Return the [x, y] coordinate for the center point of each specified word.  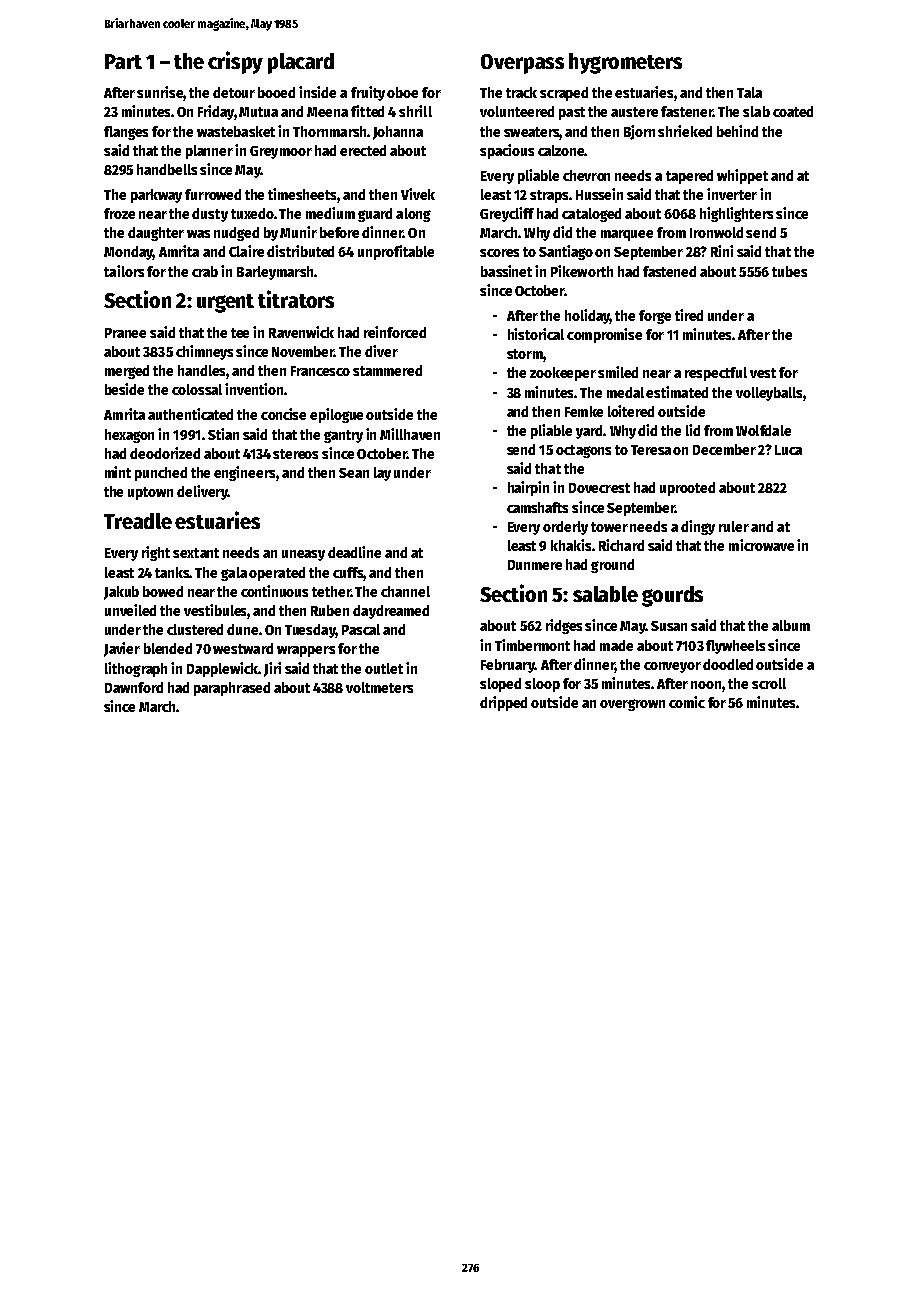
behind [737, 131]
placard [301, 63]
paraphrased [232, 689]
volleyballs [769, 394]
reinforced [395, 332]
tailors [124, 271]
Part [123, 61]
